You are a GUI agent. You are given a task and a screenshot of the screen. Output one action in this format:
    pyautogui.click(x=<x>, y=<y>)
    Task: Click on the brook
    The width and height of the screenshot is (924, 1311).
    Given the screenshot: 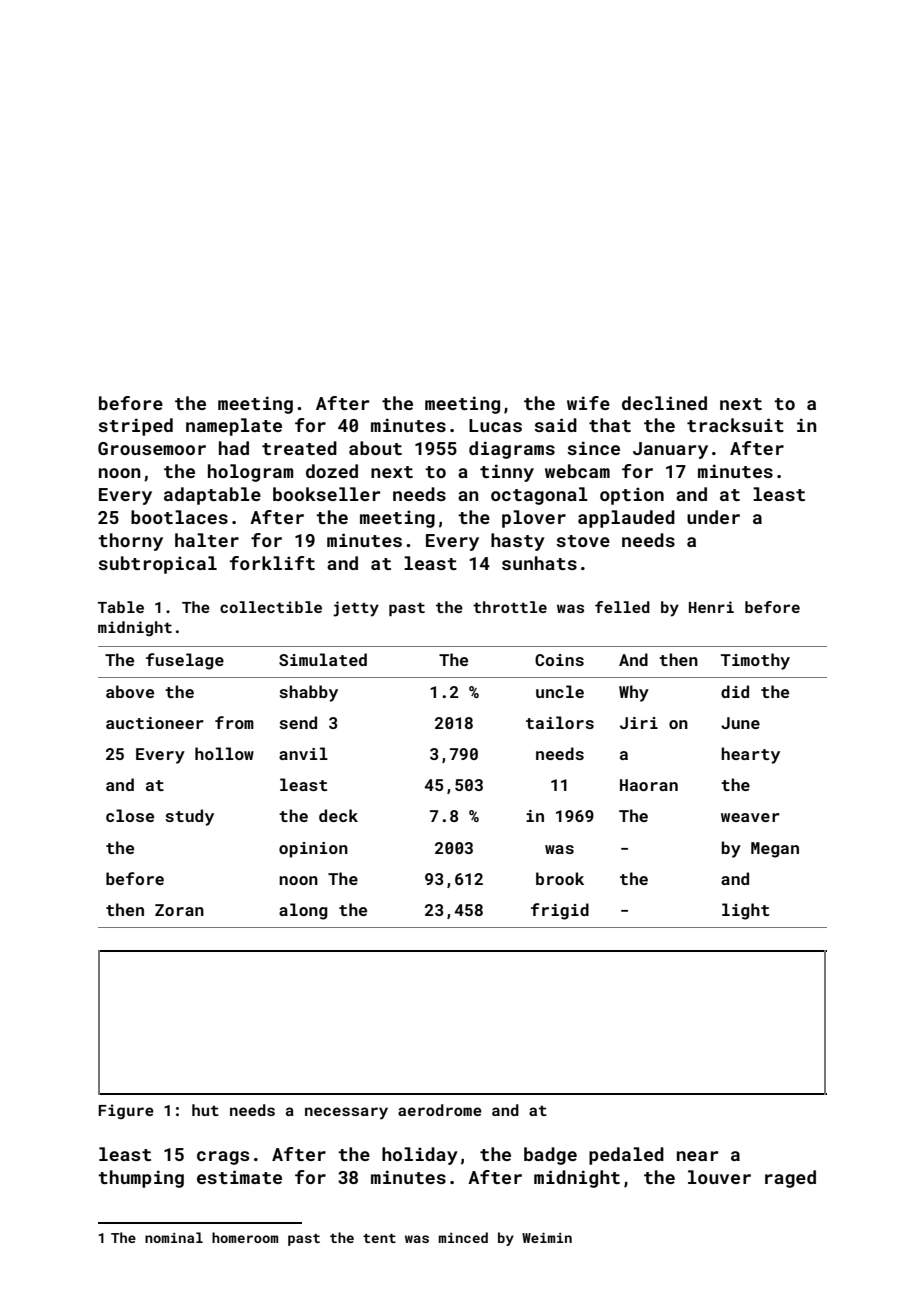 What is the action you would take?
    pyautogui.click(x=560, y=878)
